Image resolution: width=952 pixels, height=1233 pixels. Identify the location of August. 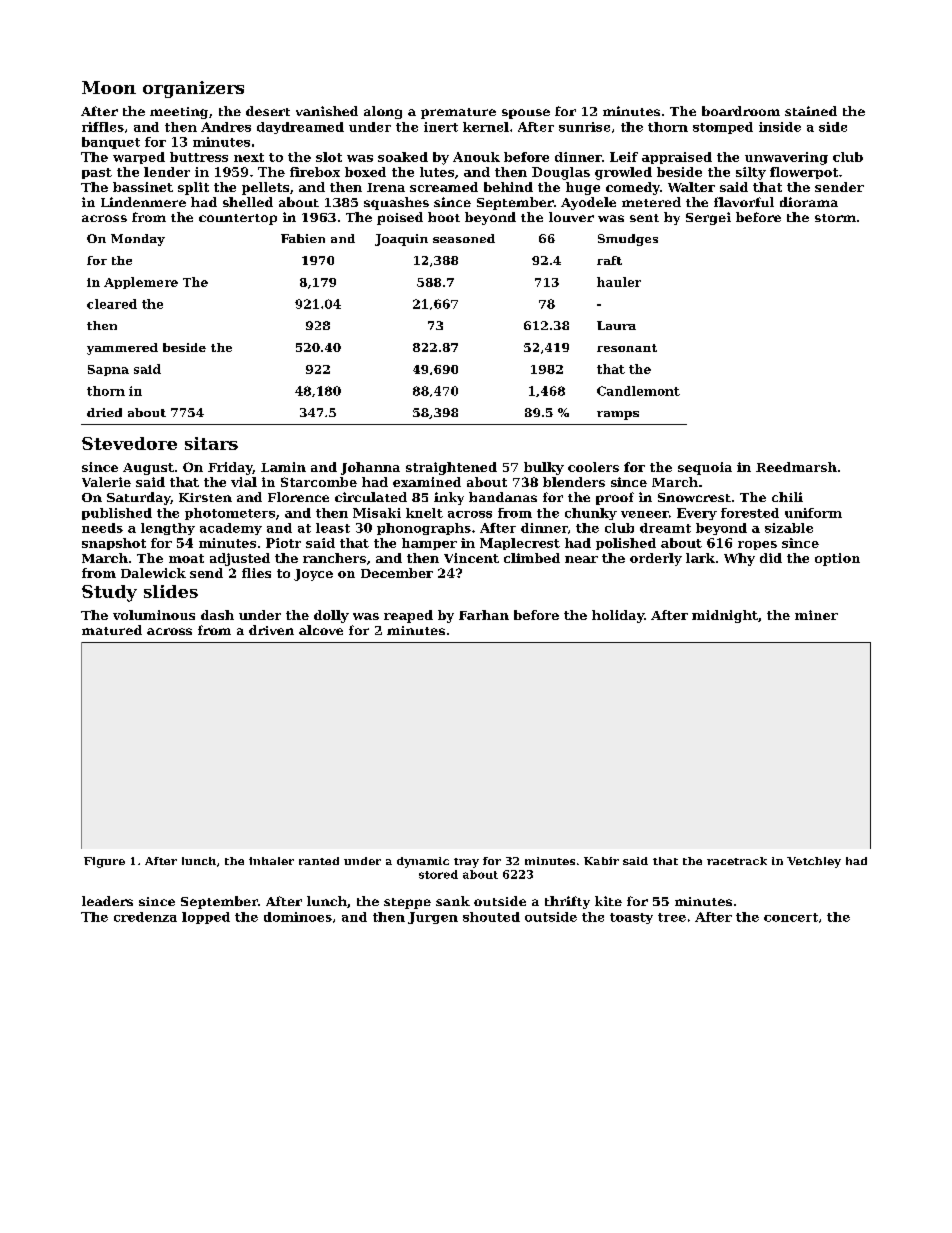
(148, 469).
